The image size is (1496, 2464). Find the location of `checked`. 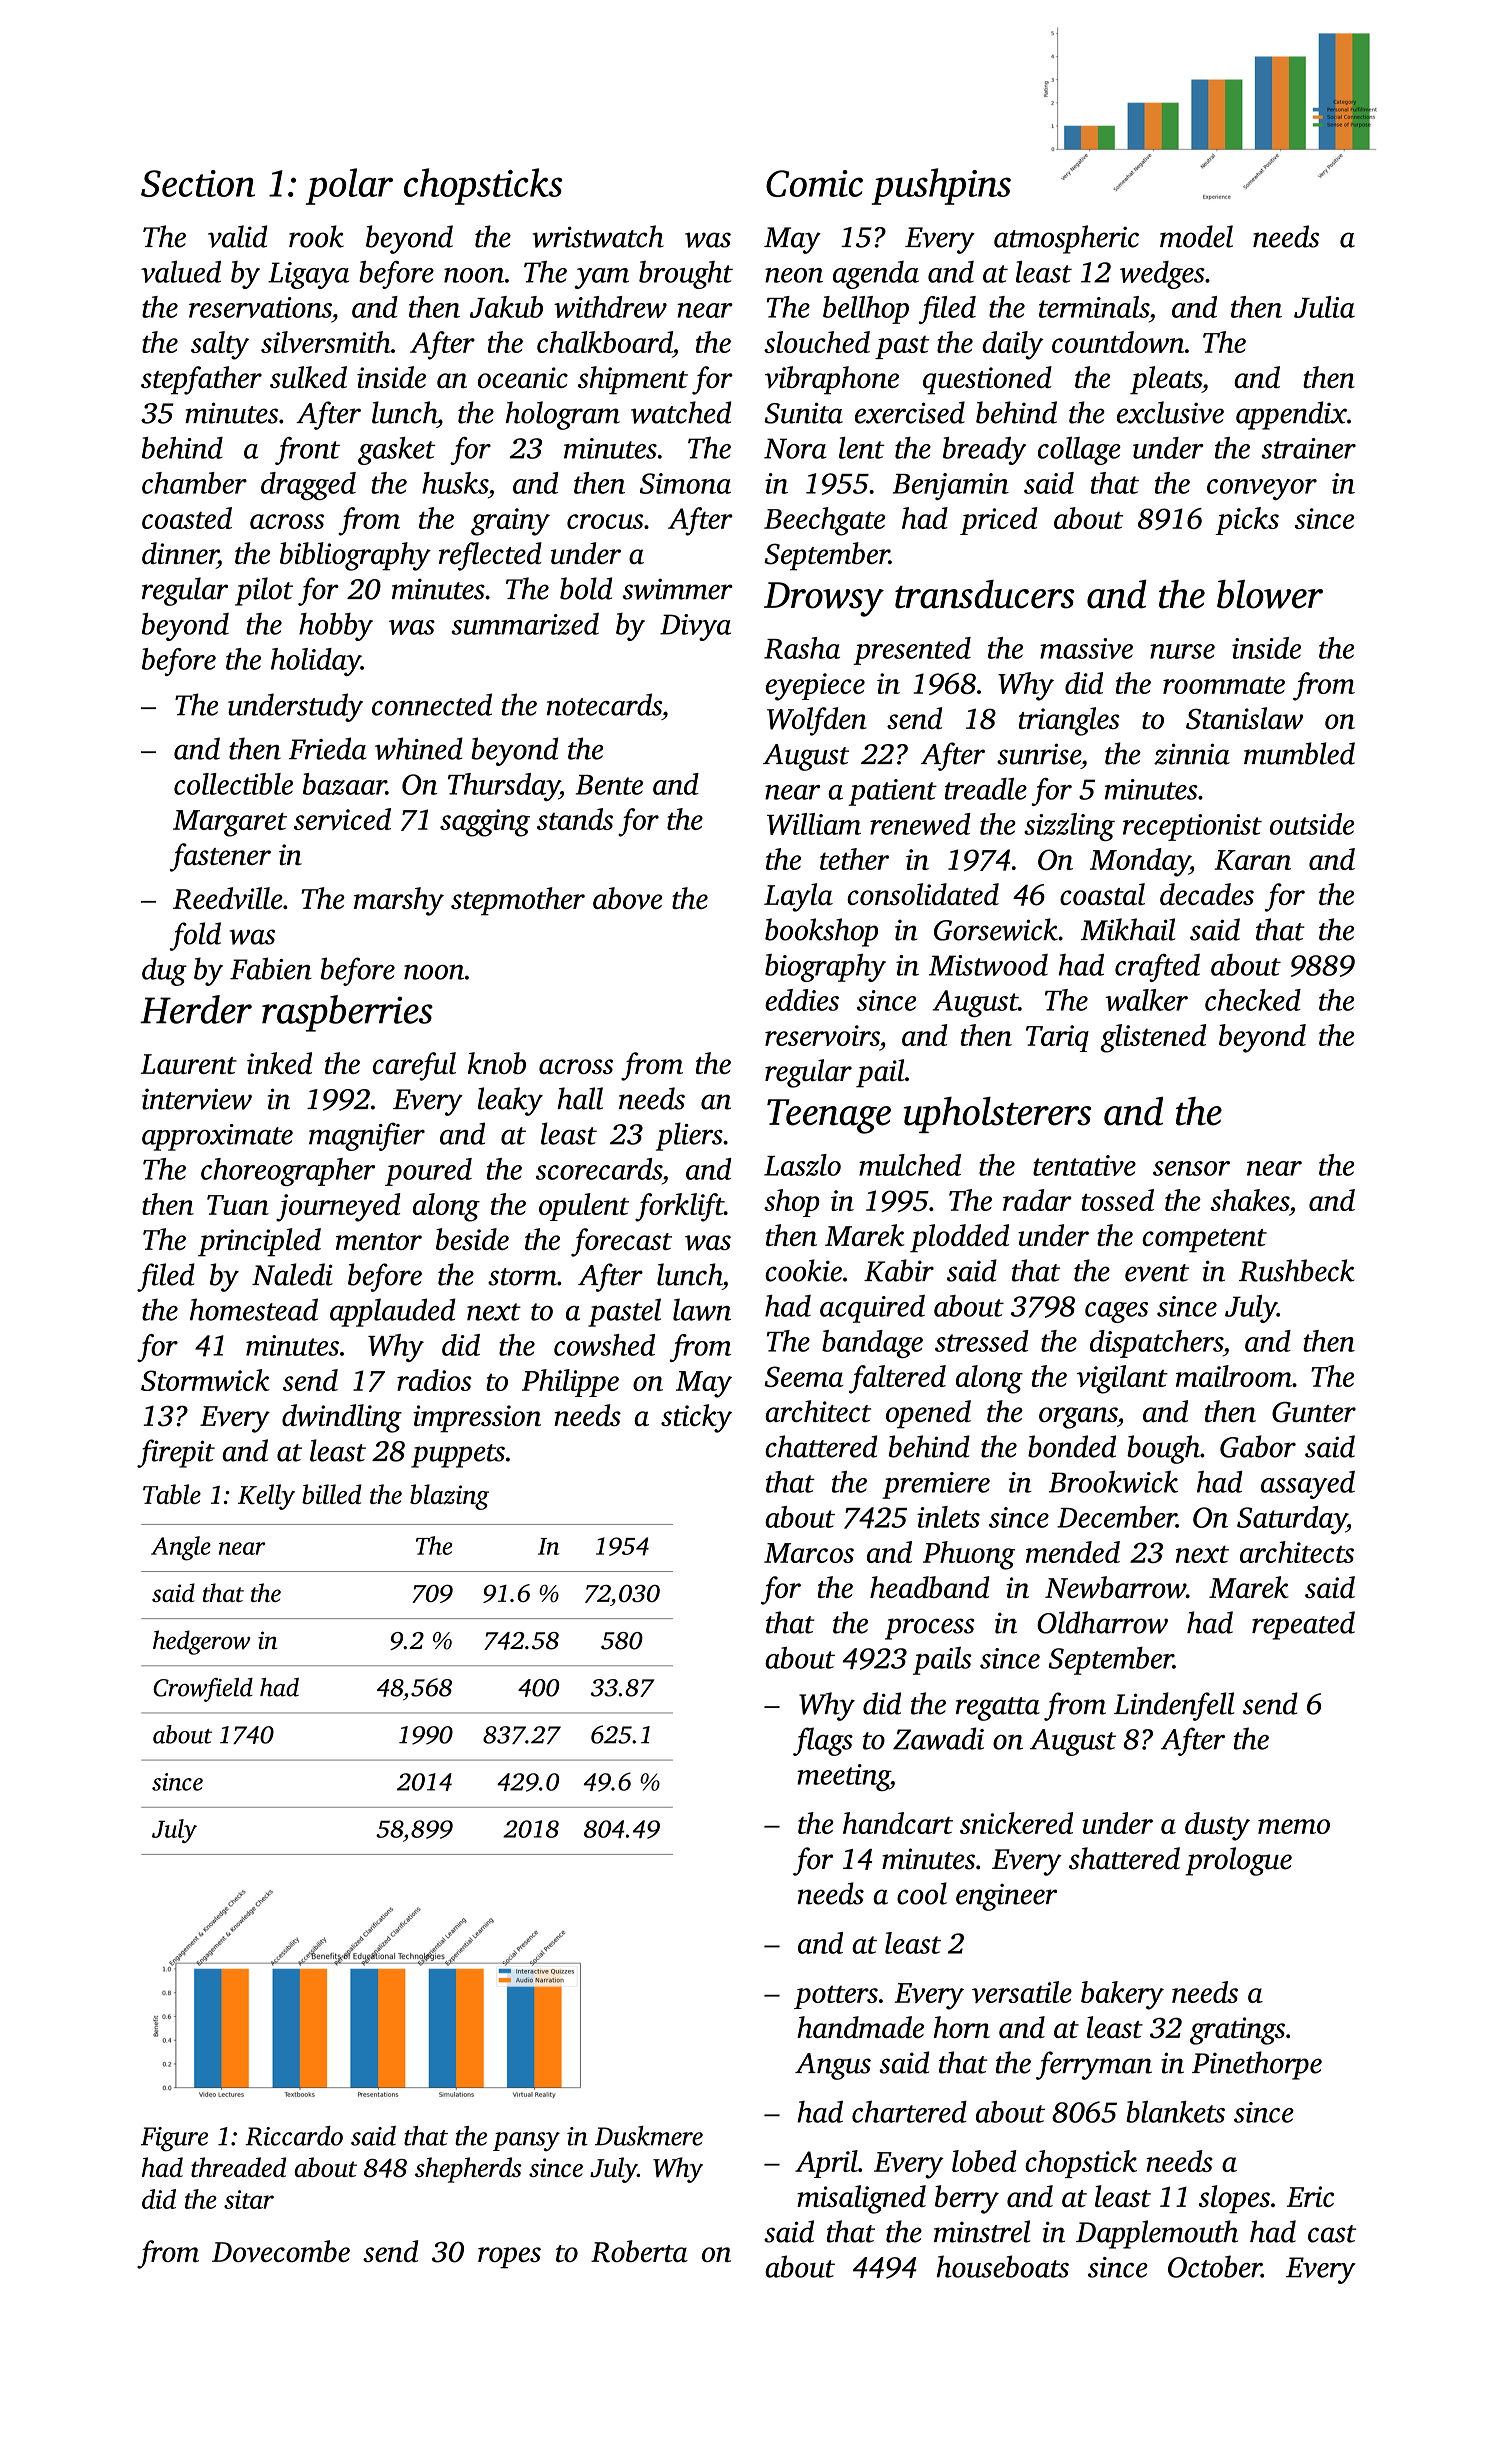

checked is located at coordinates (1253, 1000).
